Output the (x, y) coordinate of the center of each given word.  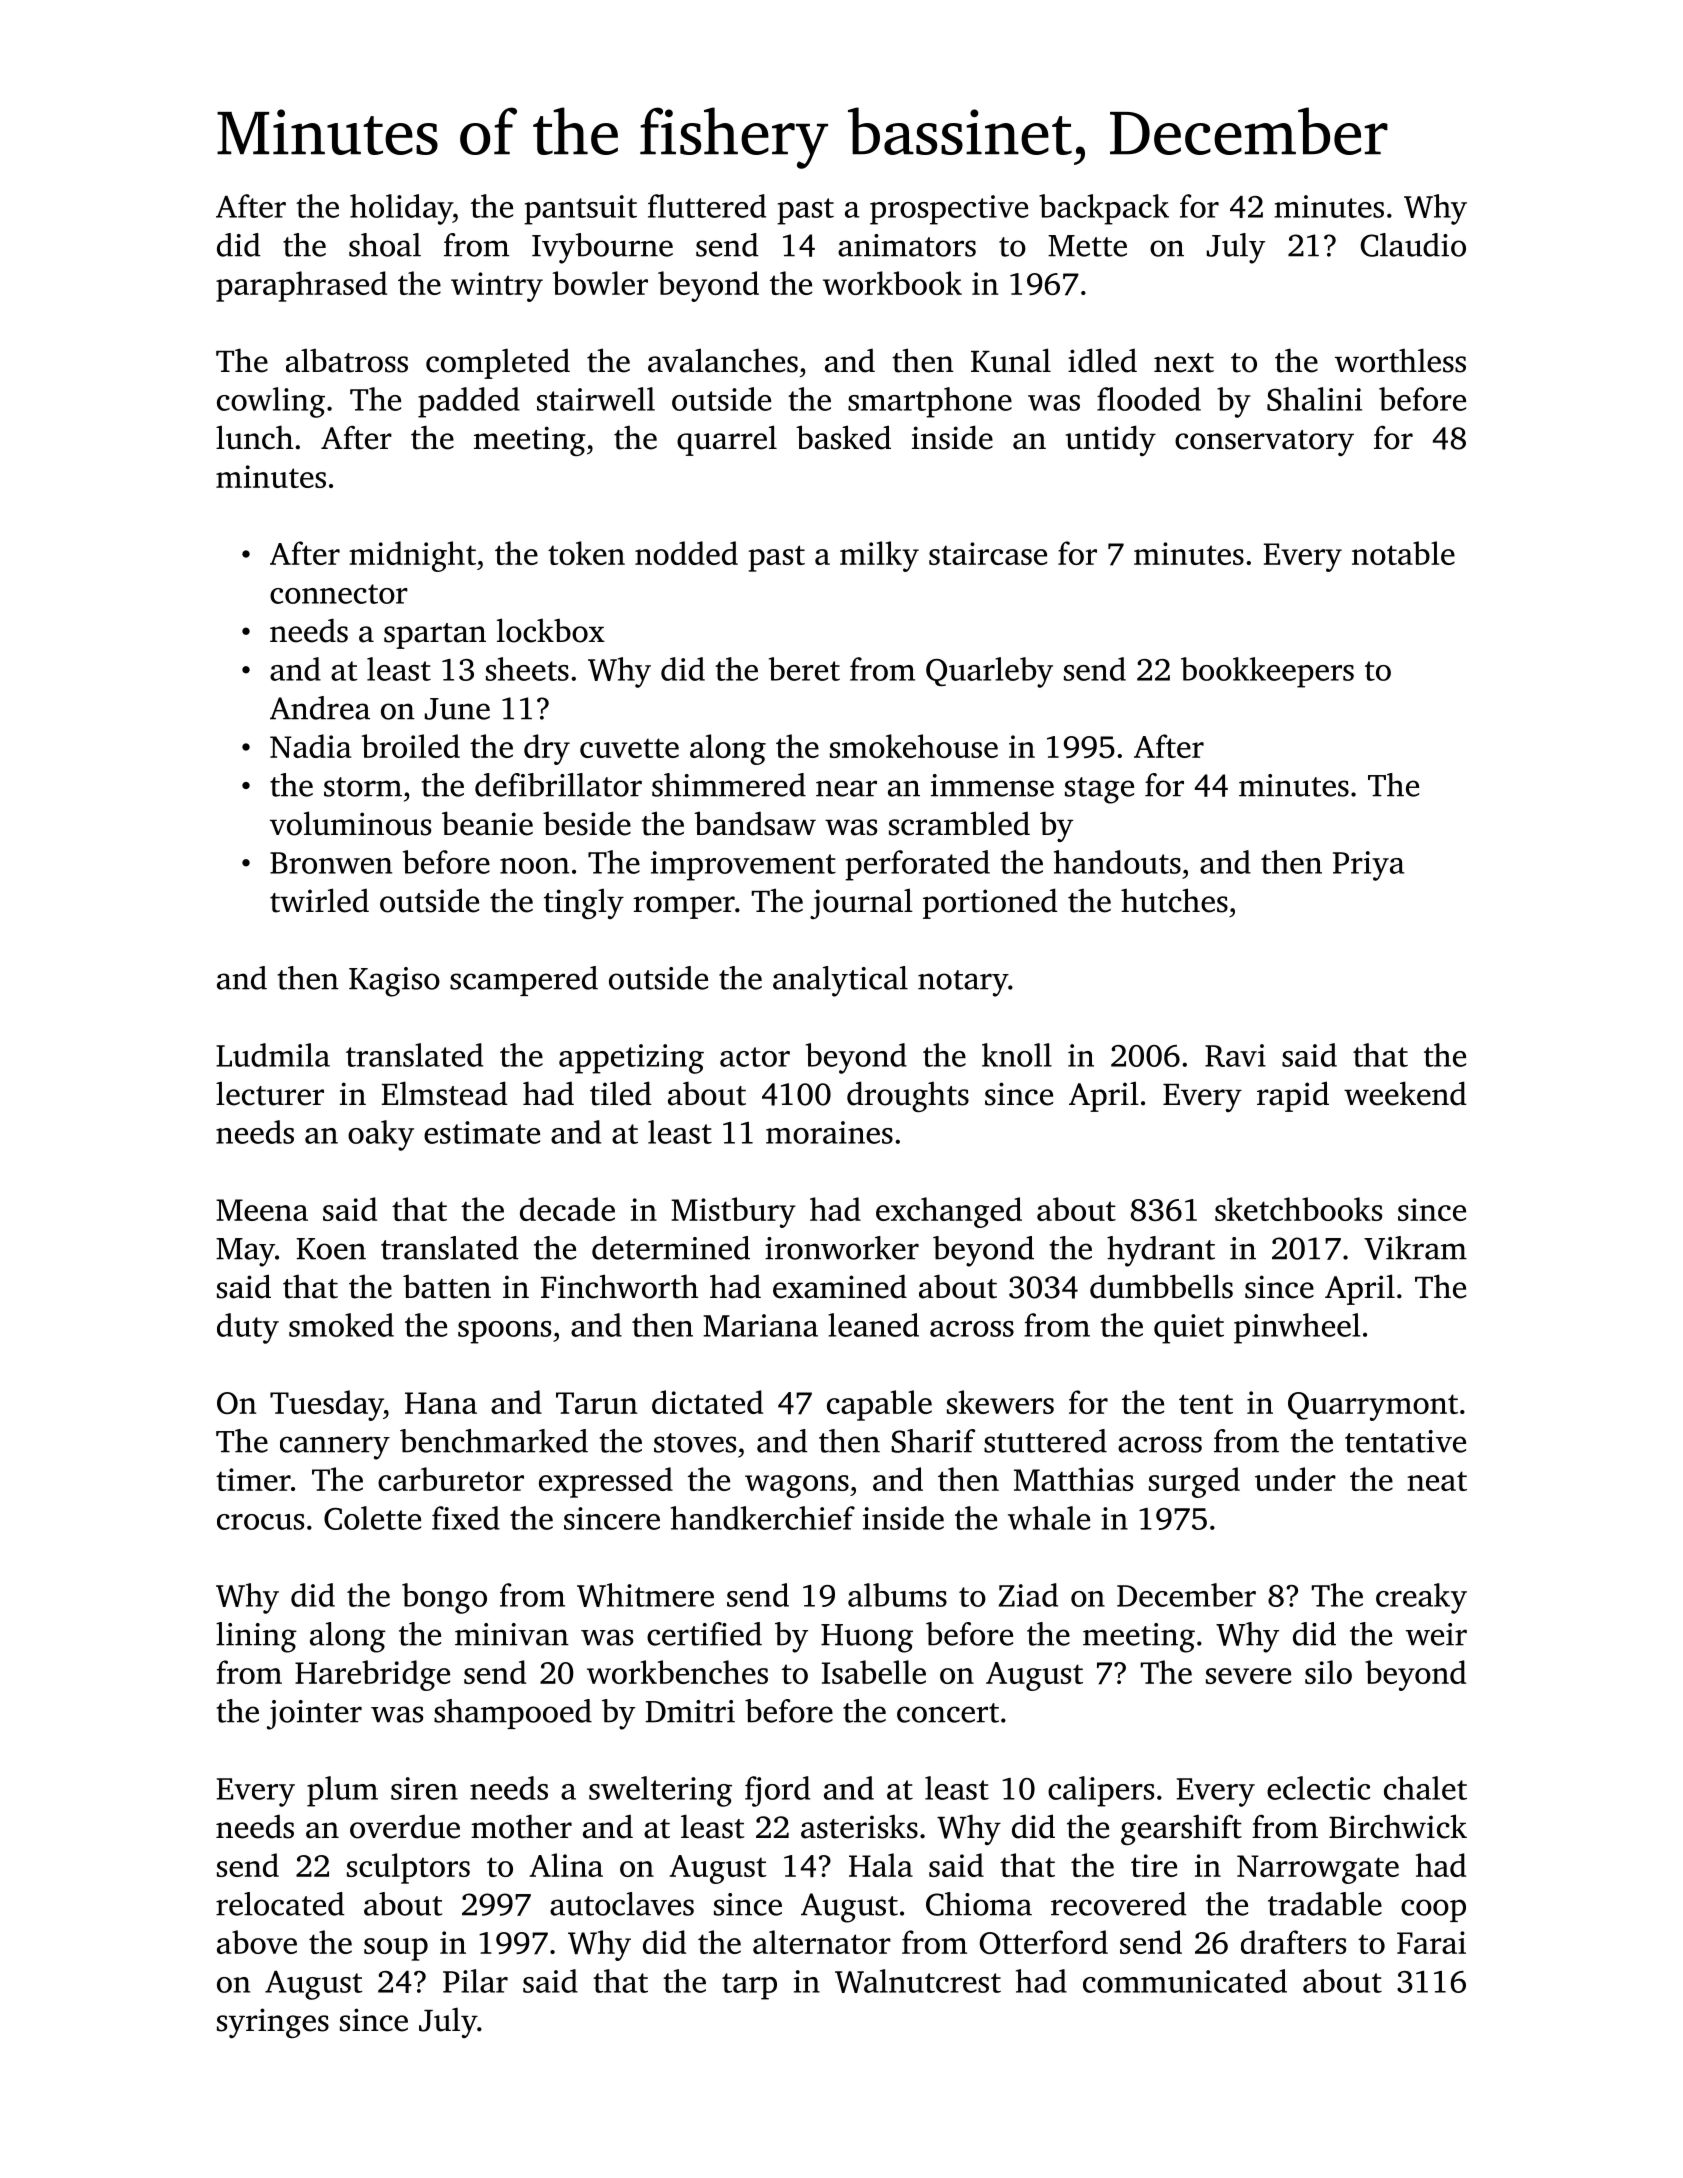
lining (256, 1637)
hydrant (1161, 1251)
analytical (840, 981)
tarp (749, 1986)
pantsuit (580, 210)
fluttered (707, 206)
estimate (482, 1132)
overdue (405, 1826)
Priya (1368, 866)
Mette (1087, 246)
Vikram (1415, 1248)
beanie (487, 823)
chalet (1425, 1788)
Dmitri (690, 1711)
